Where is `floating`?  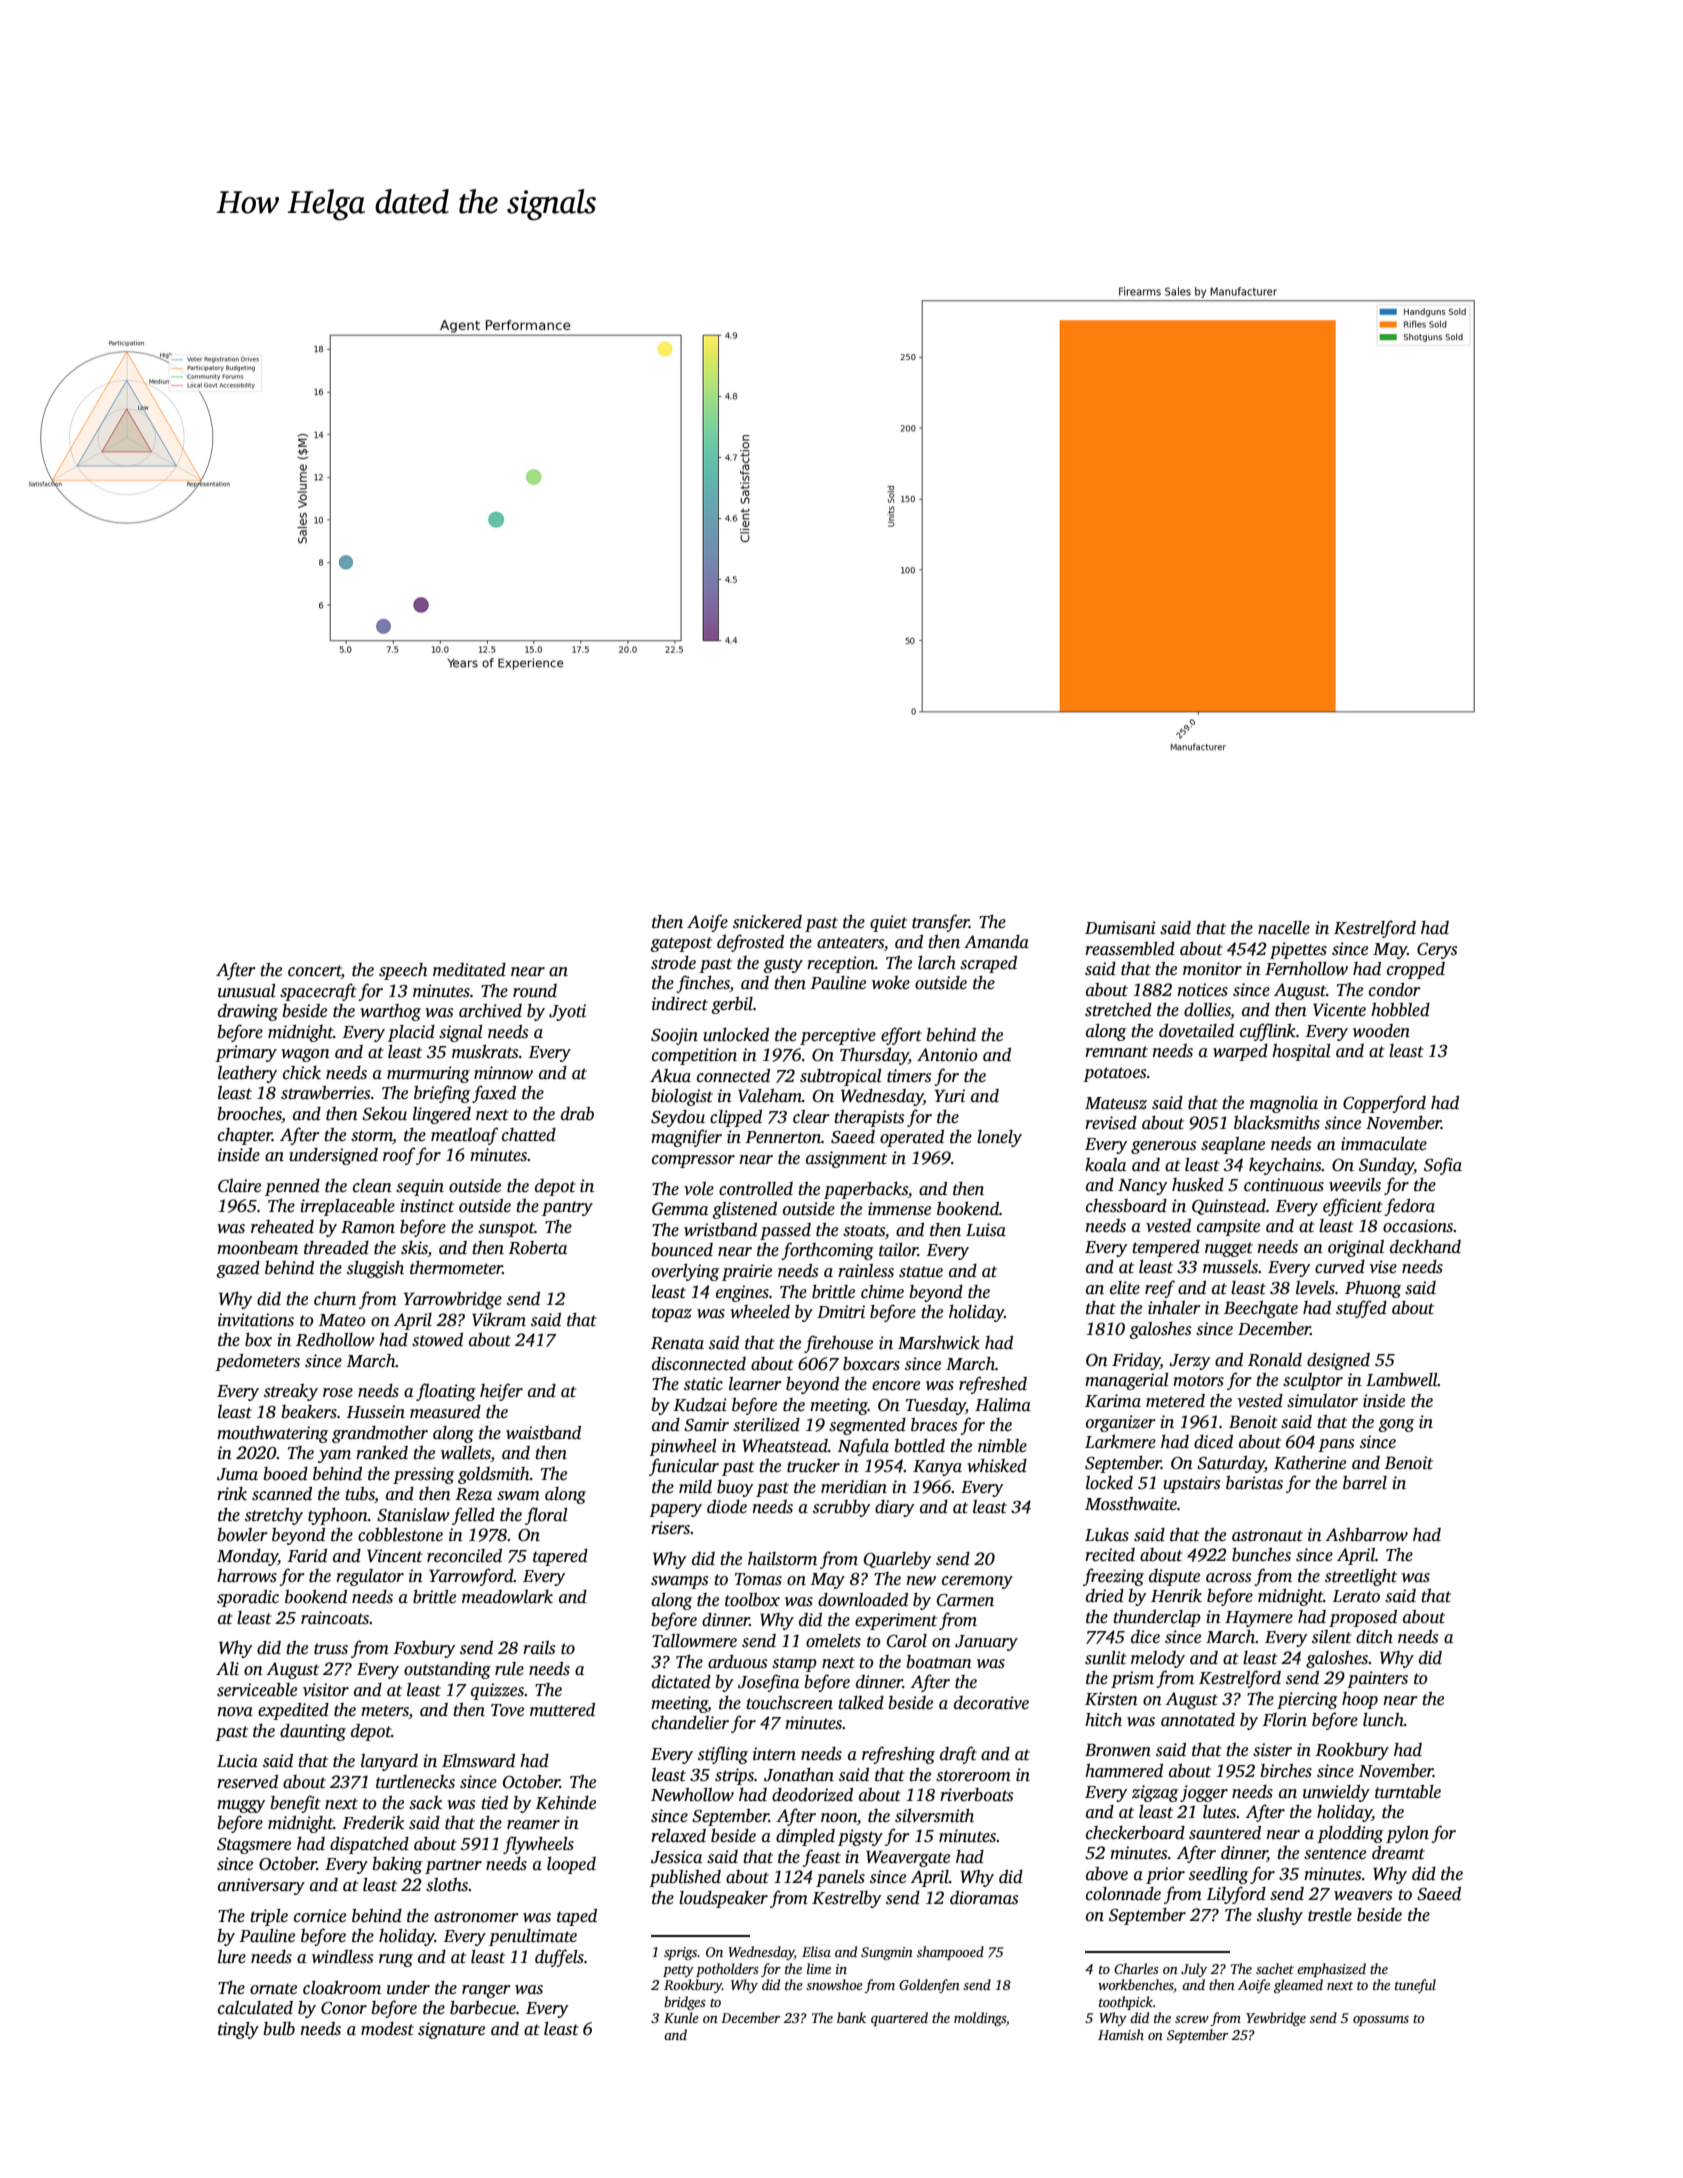
floating is located at coordinates (446, 1392).
